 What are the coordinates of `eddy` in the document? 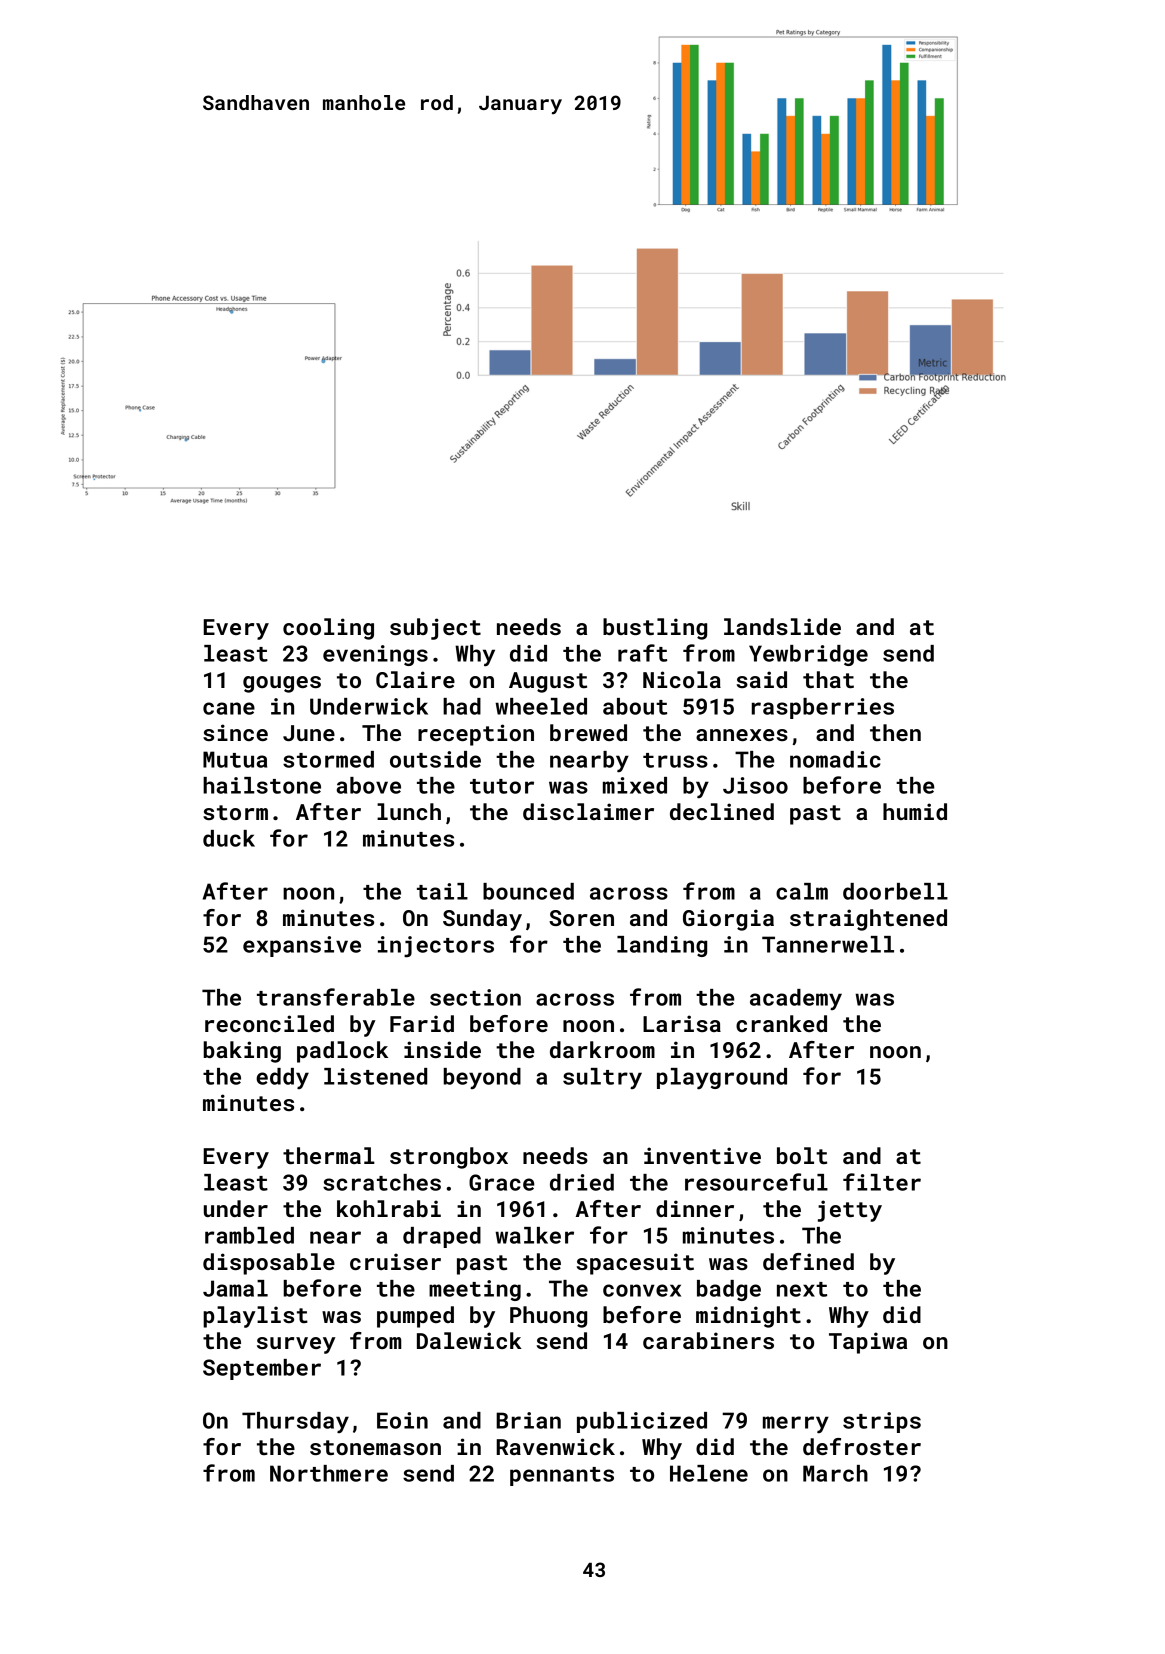 It's located at (282, 1078).
